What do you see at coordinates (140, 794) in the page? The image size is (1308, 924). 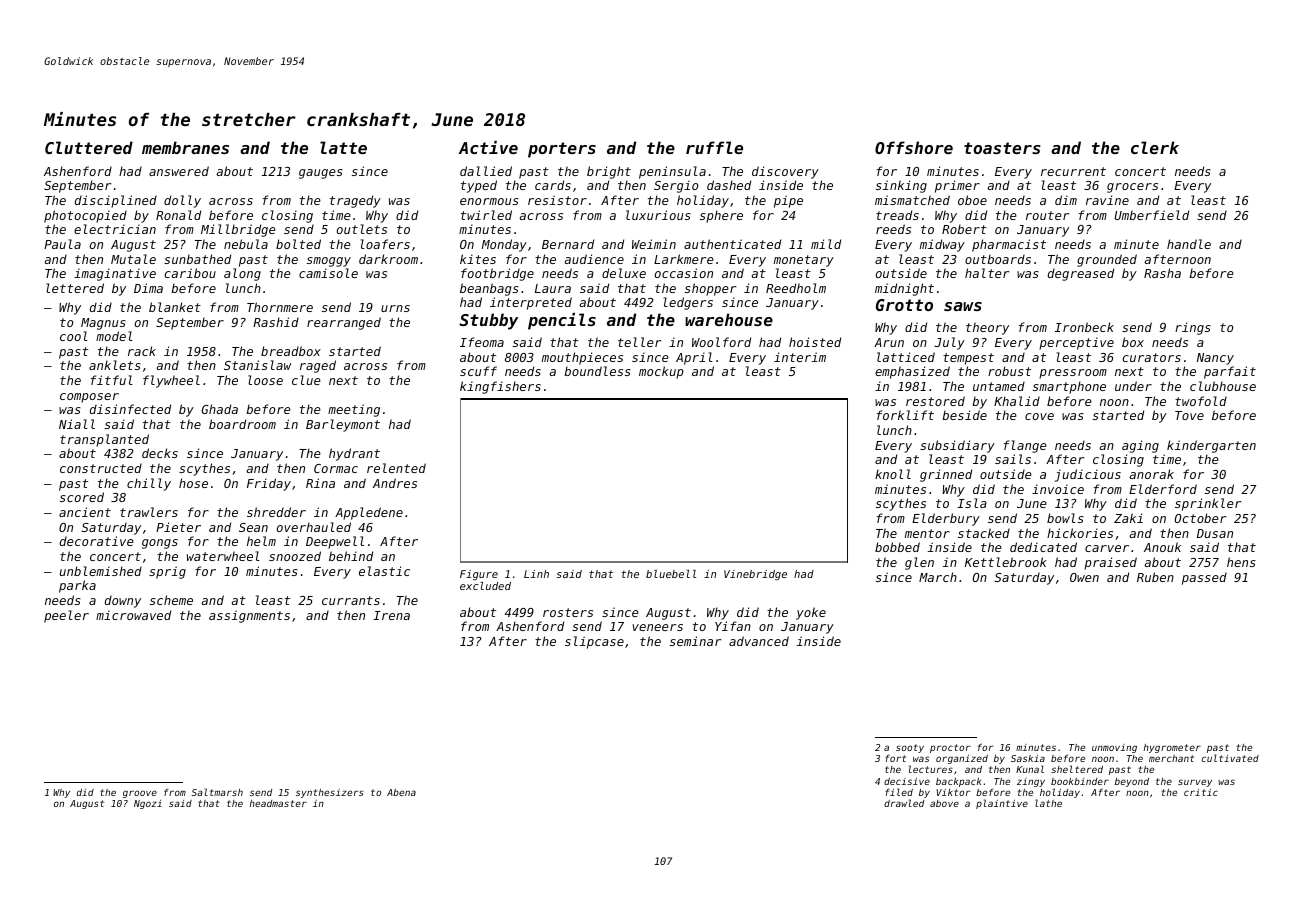 I see `groove` at bounding box center [140, 794].
